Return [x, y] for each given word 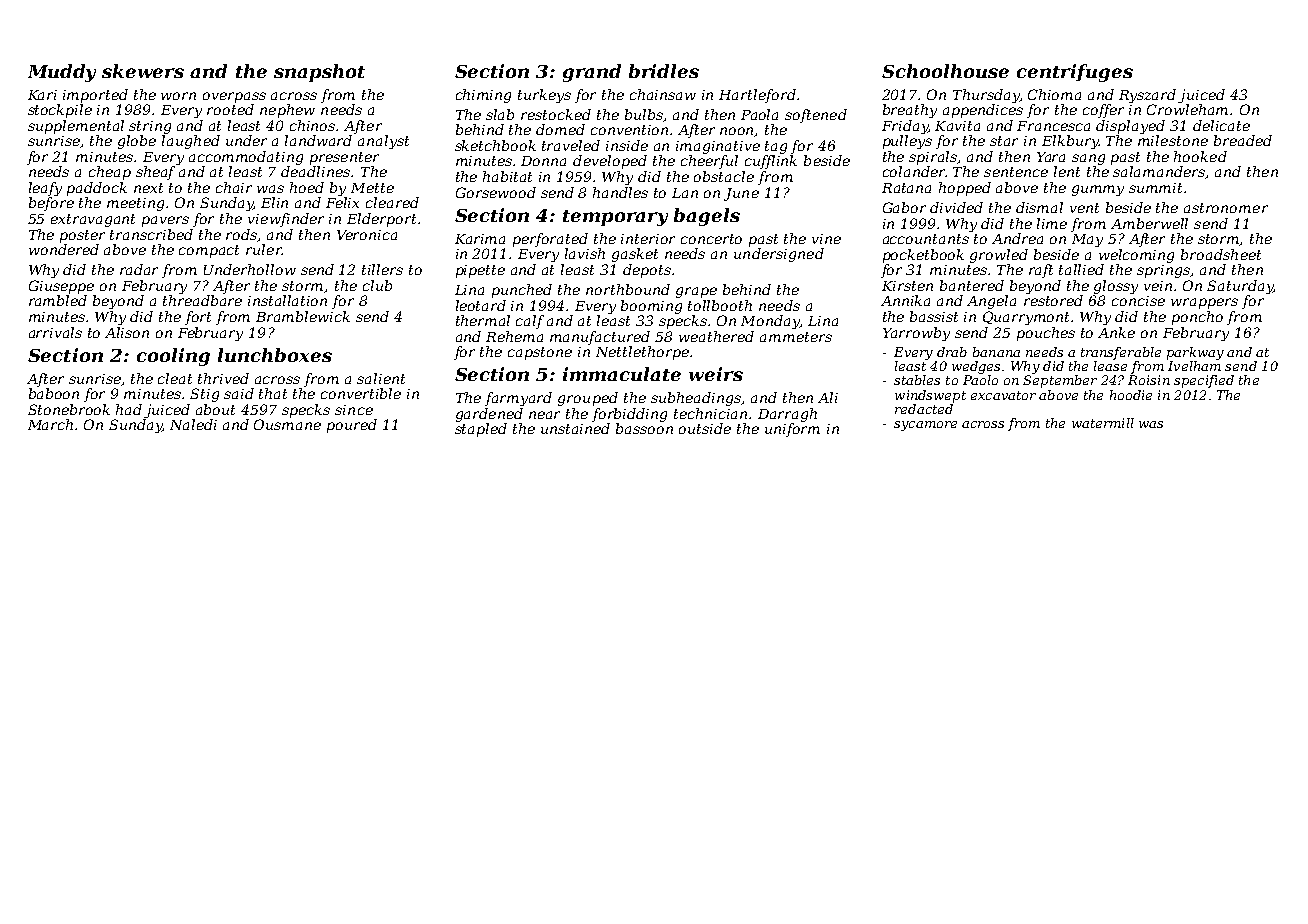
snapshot [319, 73]
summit [1155, 188]
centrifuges [1075, 73]
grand [592, 73]
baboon [54, 393]
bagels [707, 217]
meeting [135, 204]
